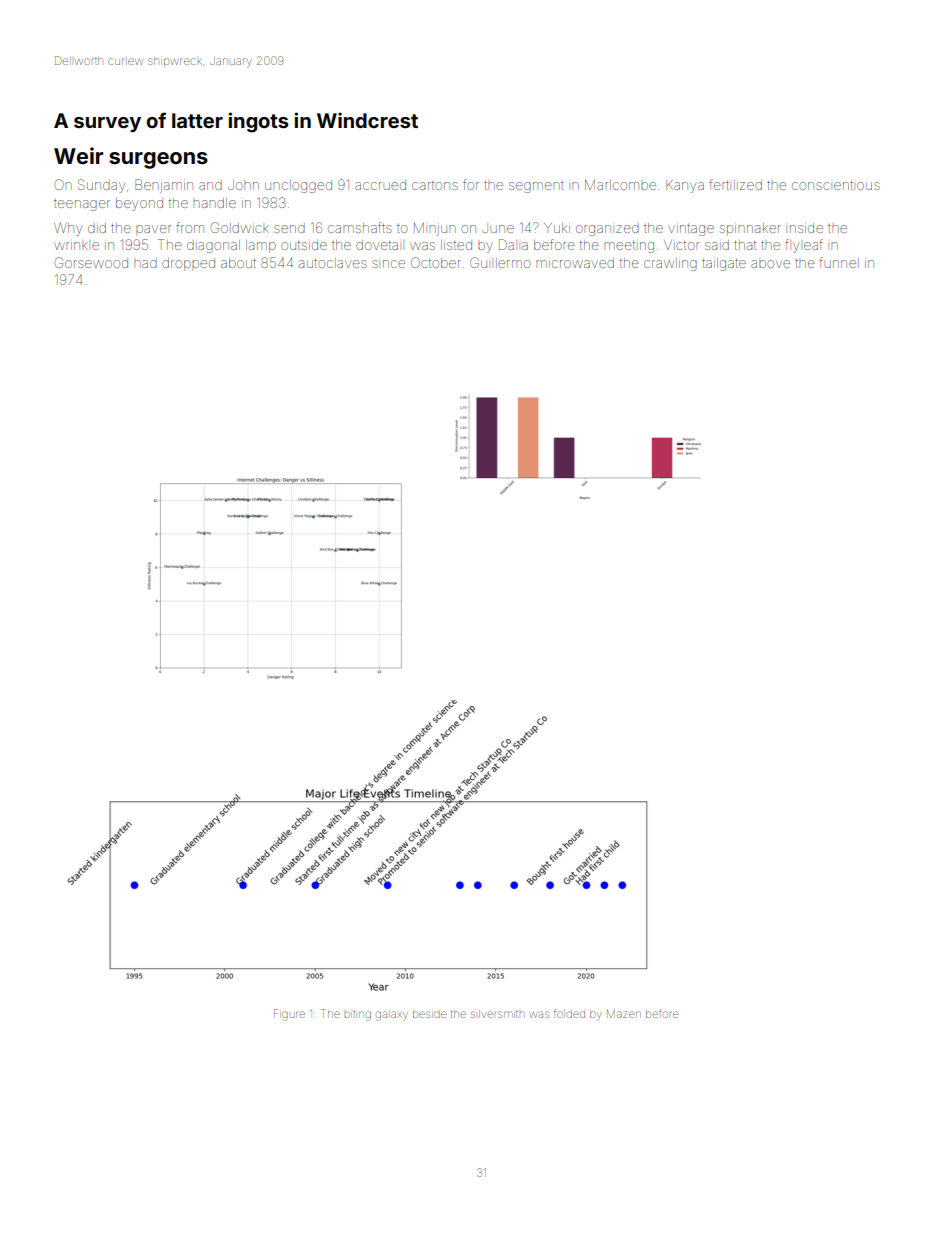 The image size is (952, 1233). What do you see at coordinates (358, 1016) in the page?
I see `biting` at bounding box center [358, 1016].
